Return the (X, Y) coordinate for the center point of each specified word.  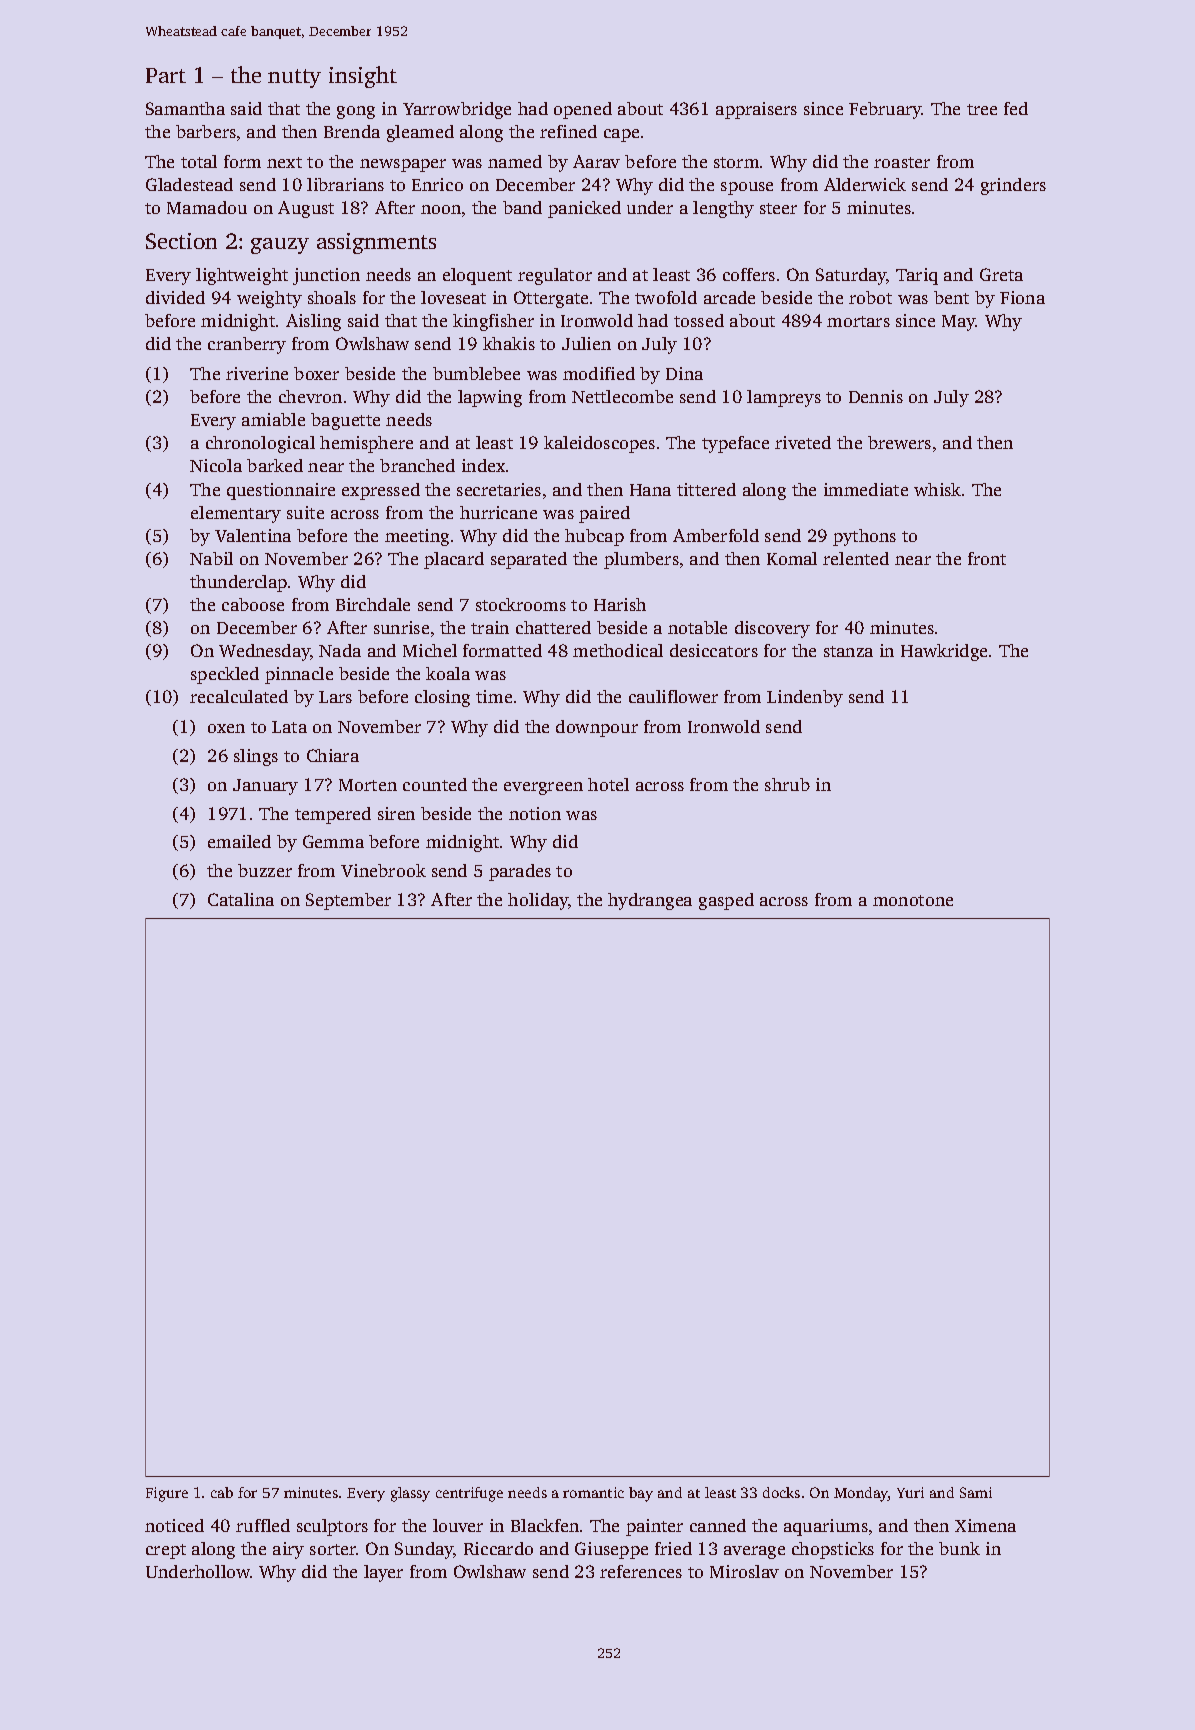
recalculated (239, 696)
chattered (553, 627)
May (959, 323)
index (483, 465)
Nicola (216, 465)
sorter (333, 1549)
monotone (913, 900)
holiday (538, 901)
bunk (959, 1548)
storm (736, 162)
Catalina (241, 899)
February (885, 110)
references (641, 1571)
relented (856, 558)
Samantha (185, 108)
